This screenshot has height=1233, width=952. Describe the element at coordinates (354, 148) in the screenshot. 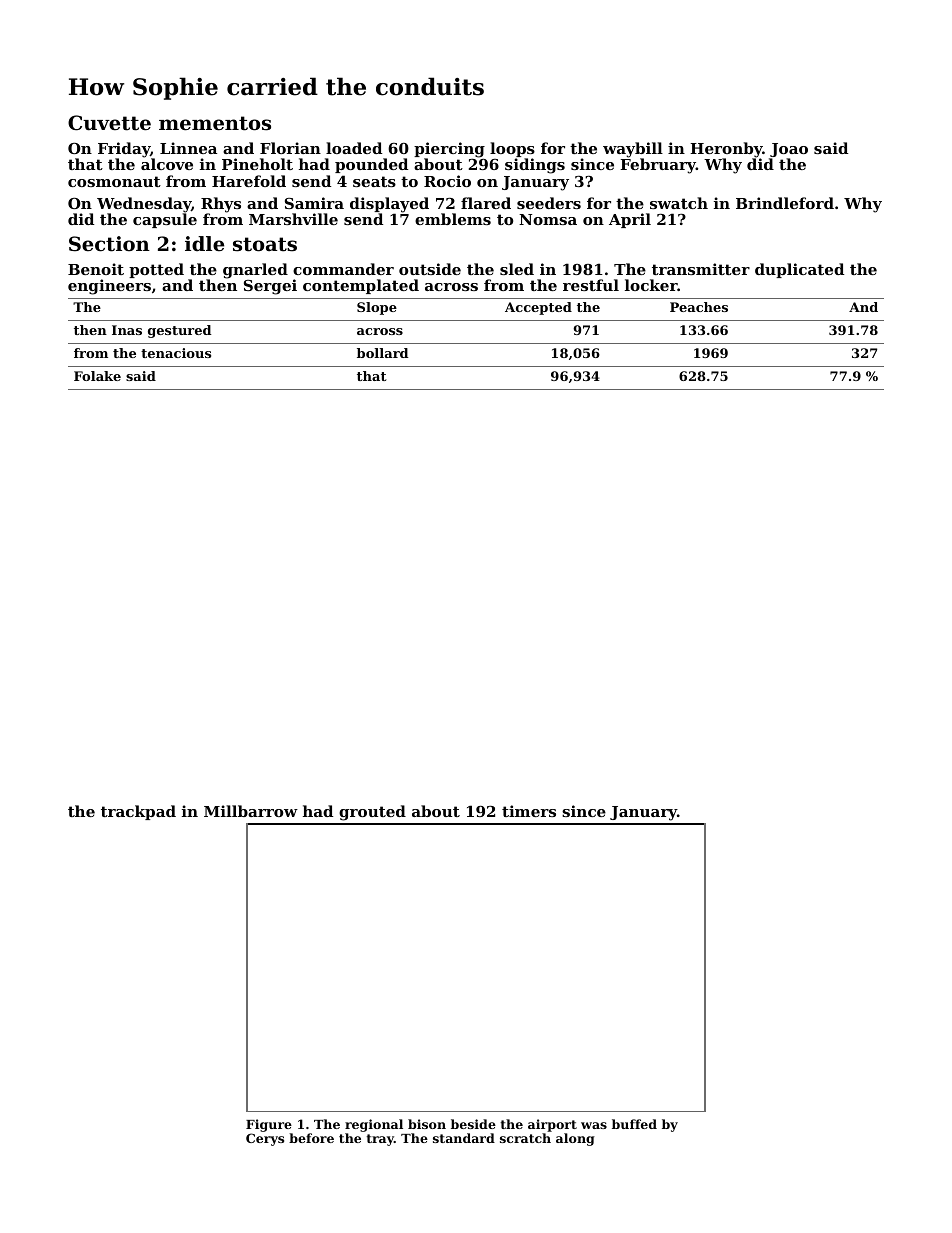

I see `loaded` at that location.
